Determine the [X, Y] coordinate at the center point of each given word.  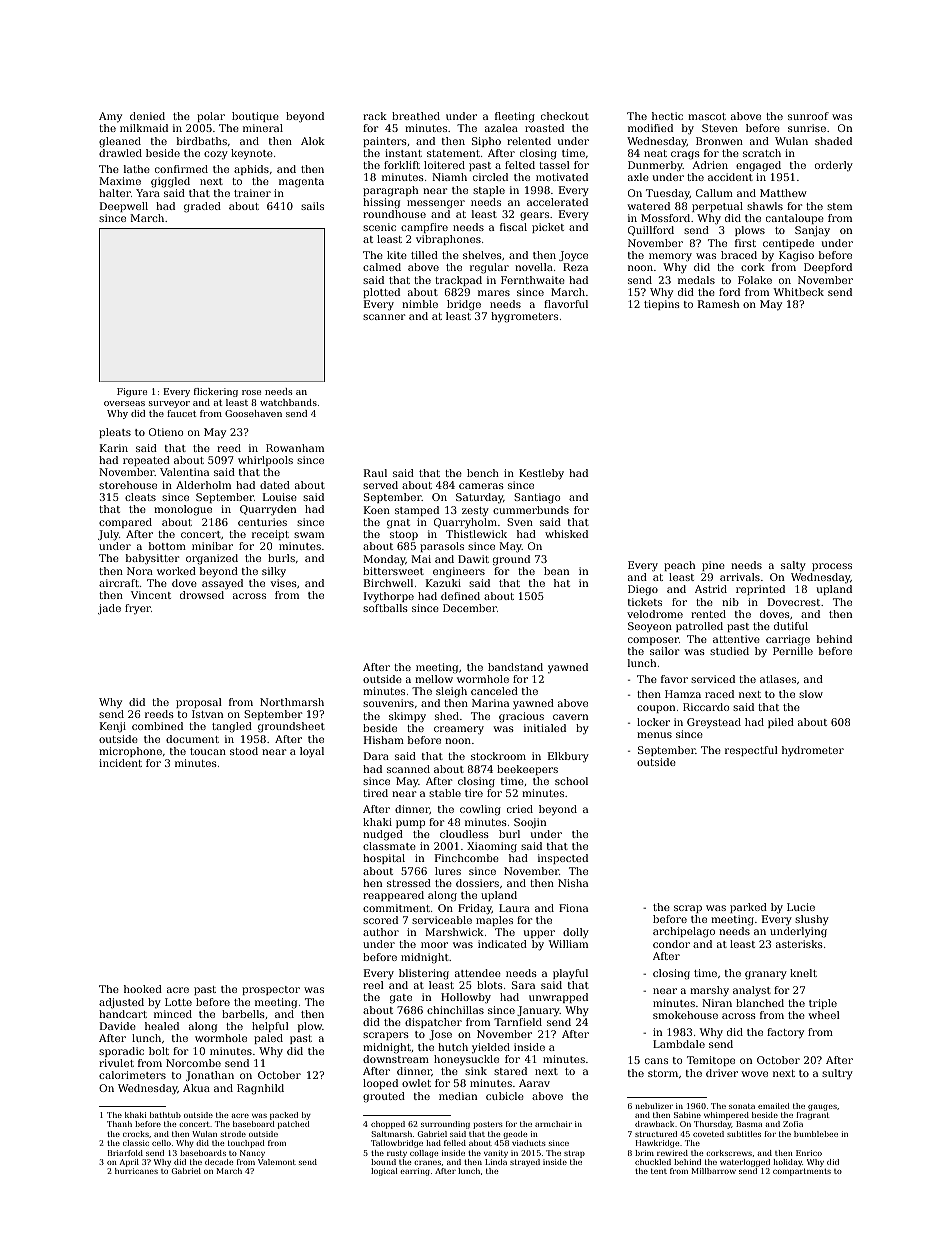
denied [147, 116]
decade [219, 1162]
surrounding [445, 1125]
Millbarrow [714, 1171]
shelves [482, 255]
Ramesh [718, 304]
